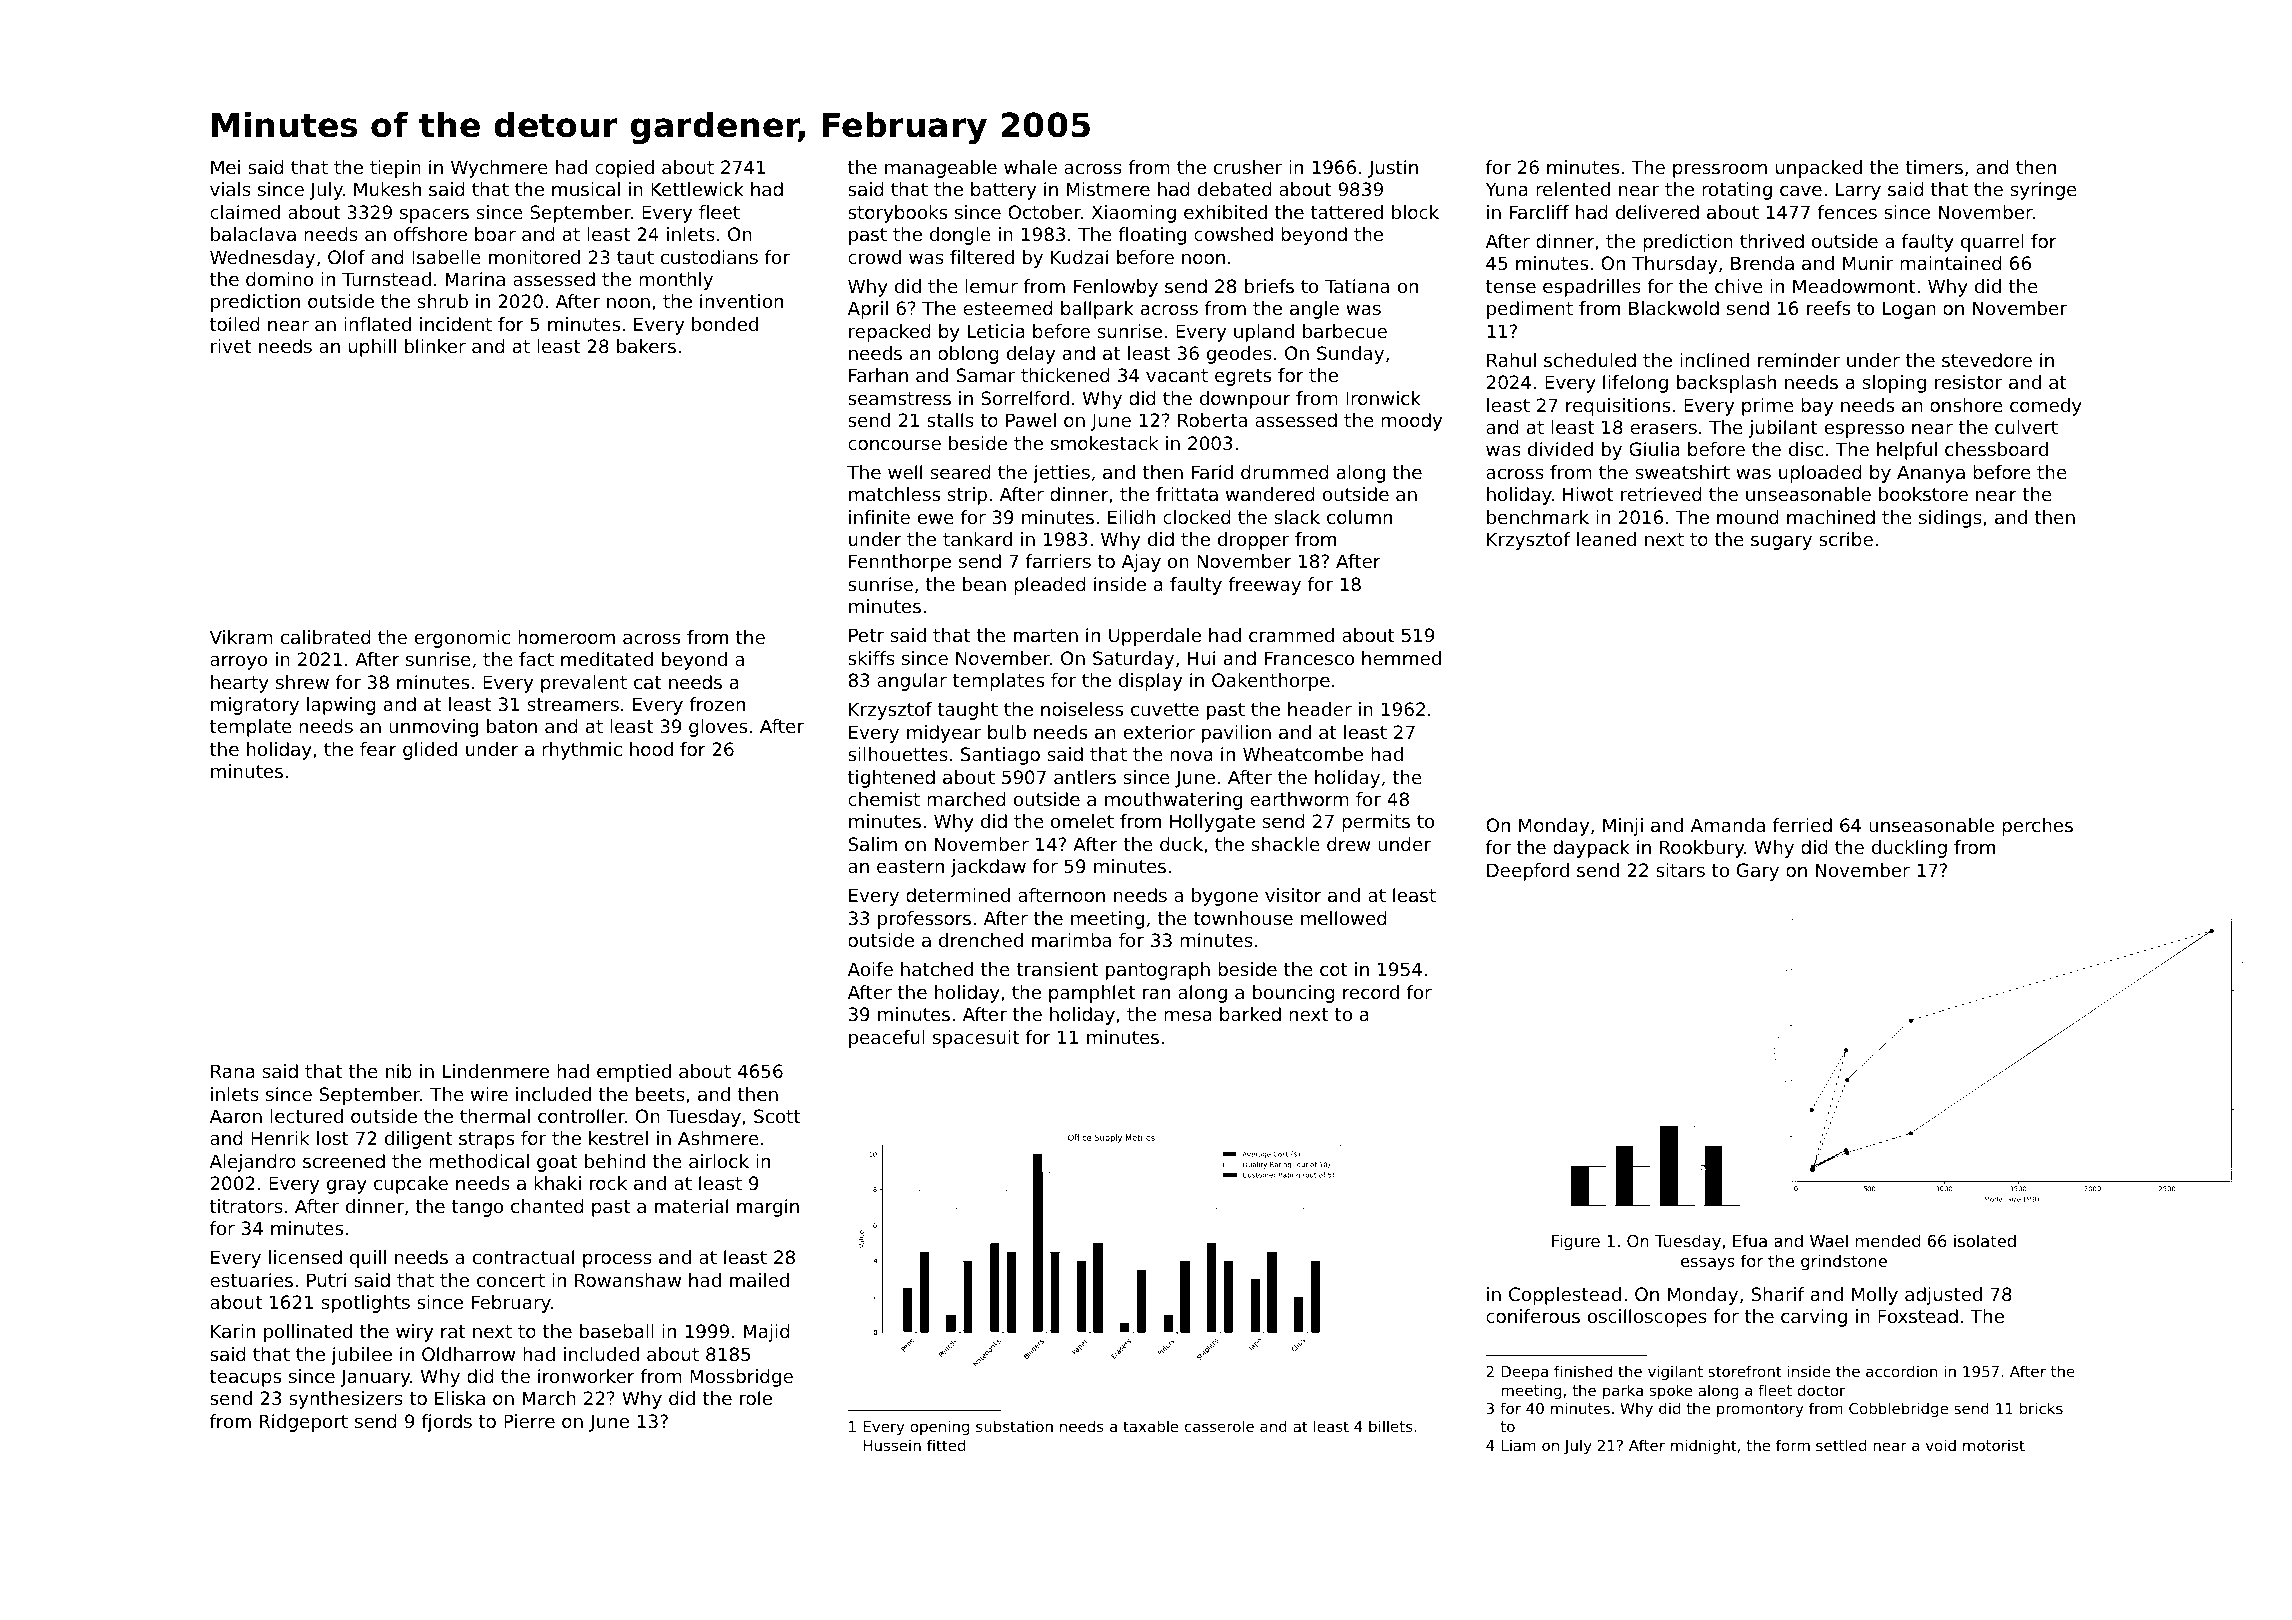 The image size is (2292, 1620). What do you see at coordinates (378, 749) in the screenshot?
I see `fear` at bounding box center [378, 749].
